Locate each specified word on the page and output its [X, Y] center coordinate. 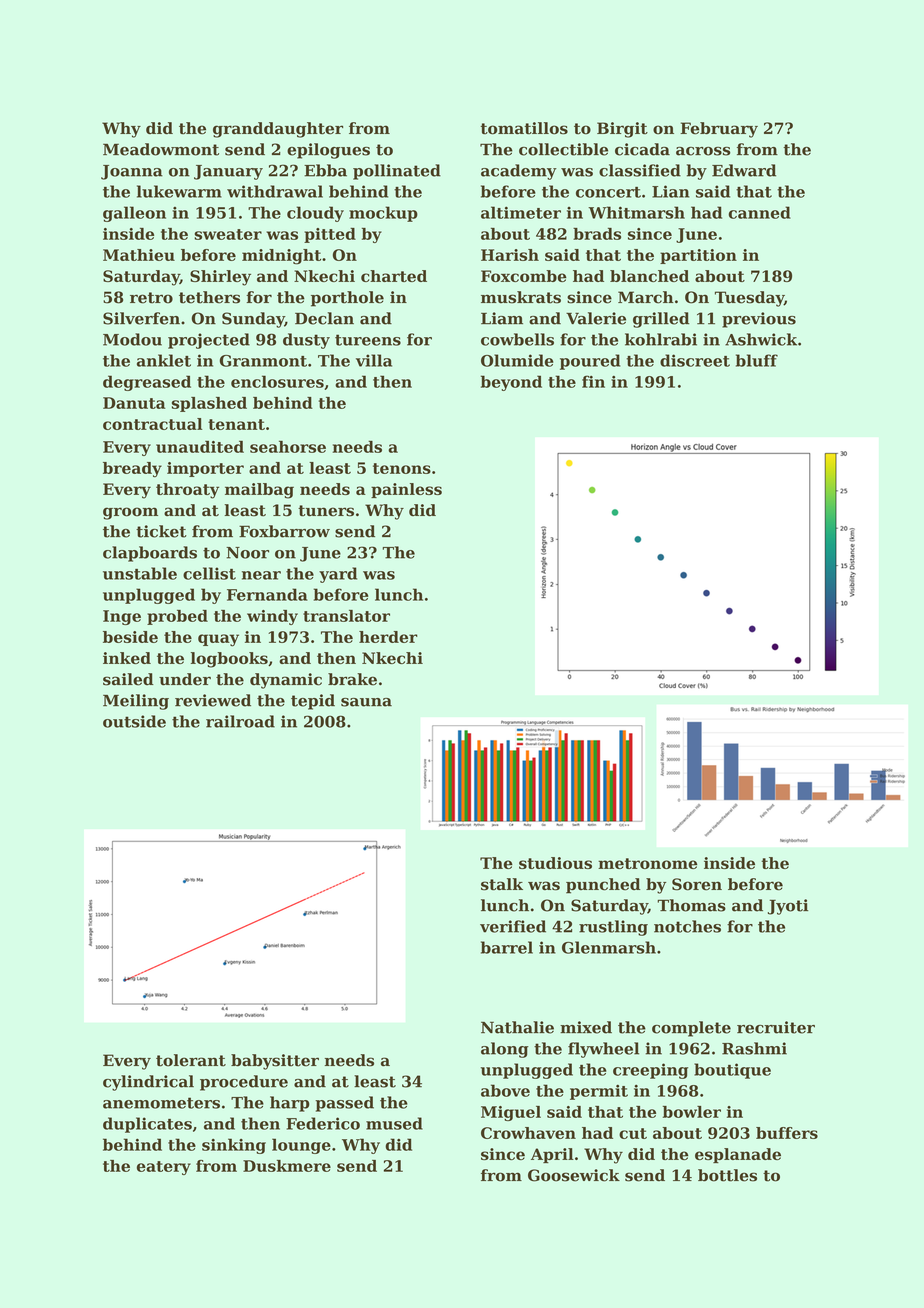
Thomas [691, 905]
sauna [366, 702]
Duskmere [287, 1166]
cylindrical [148, 1083]
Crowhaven [528, 1133]
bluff [757, 360]
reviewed [213, 700]
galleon [134, 214]
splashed [209, 404]
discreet [695, 360]
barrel [507, 947]
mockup [383, 214]
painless [406, 490]
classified [640, 170]
